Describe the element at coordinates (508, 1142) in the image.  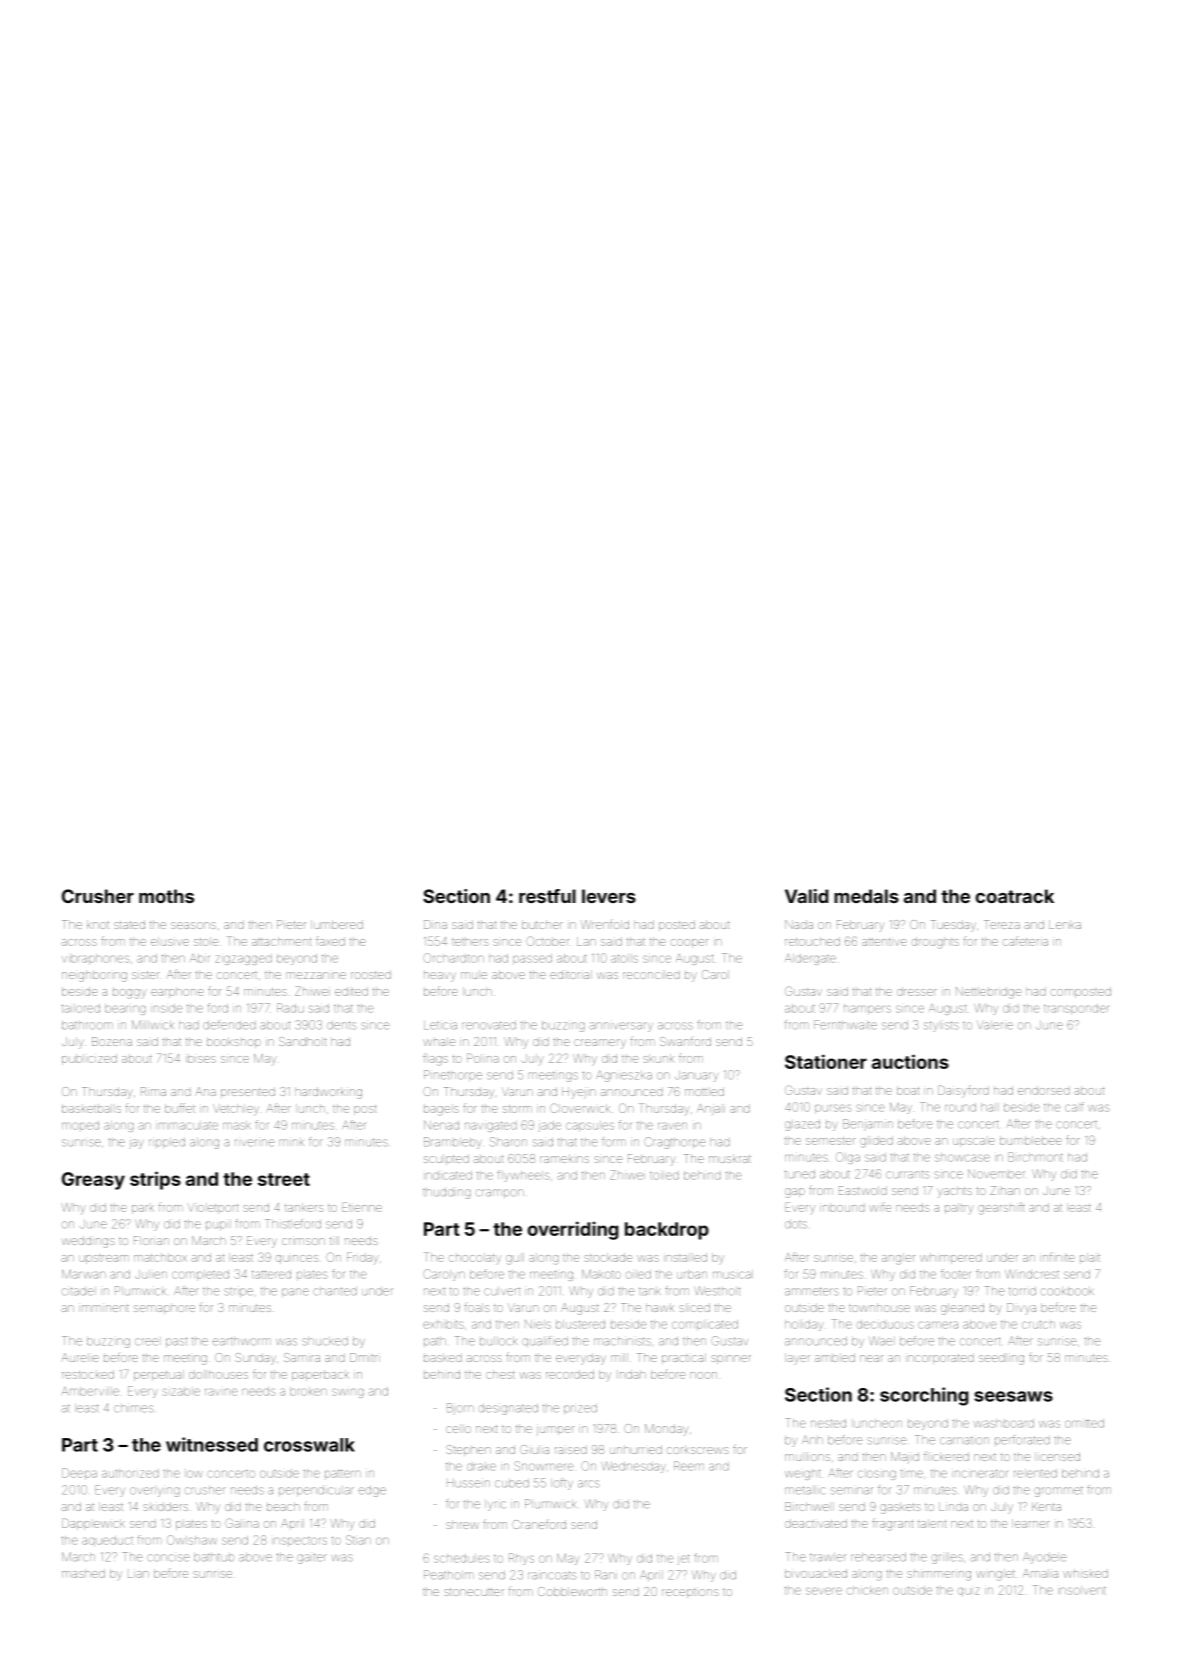
I see `Sharon` at that location.
